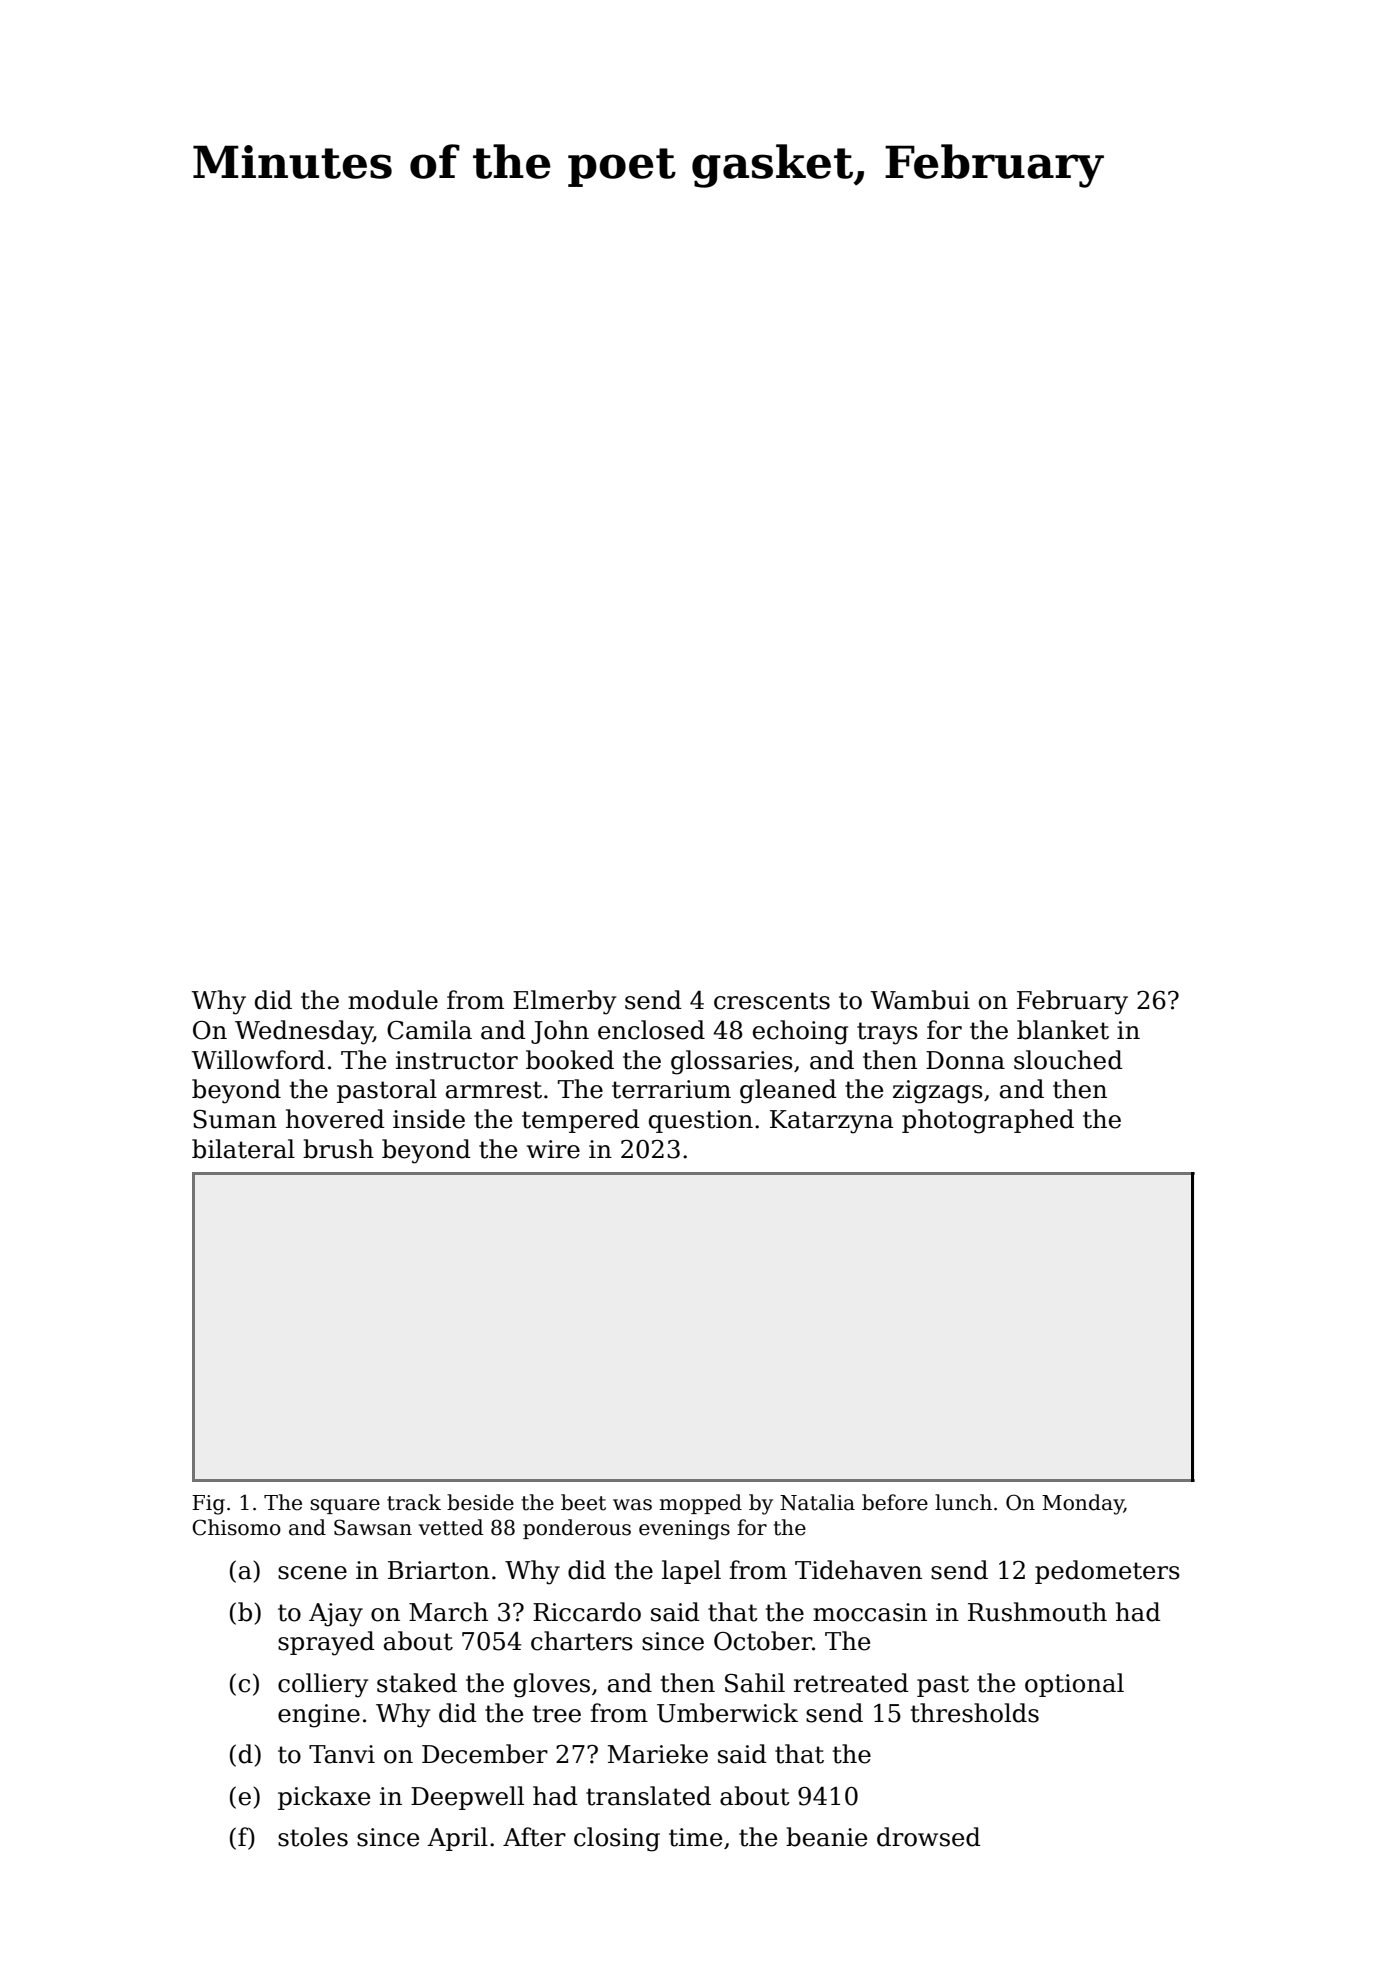 Image resolution: width=1386 pixels, height=1969 pixels. Describe the element at coordinates (772, 1001) in the screenshot. I see `crescents` at that location.
